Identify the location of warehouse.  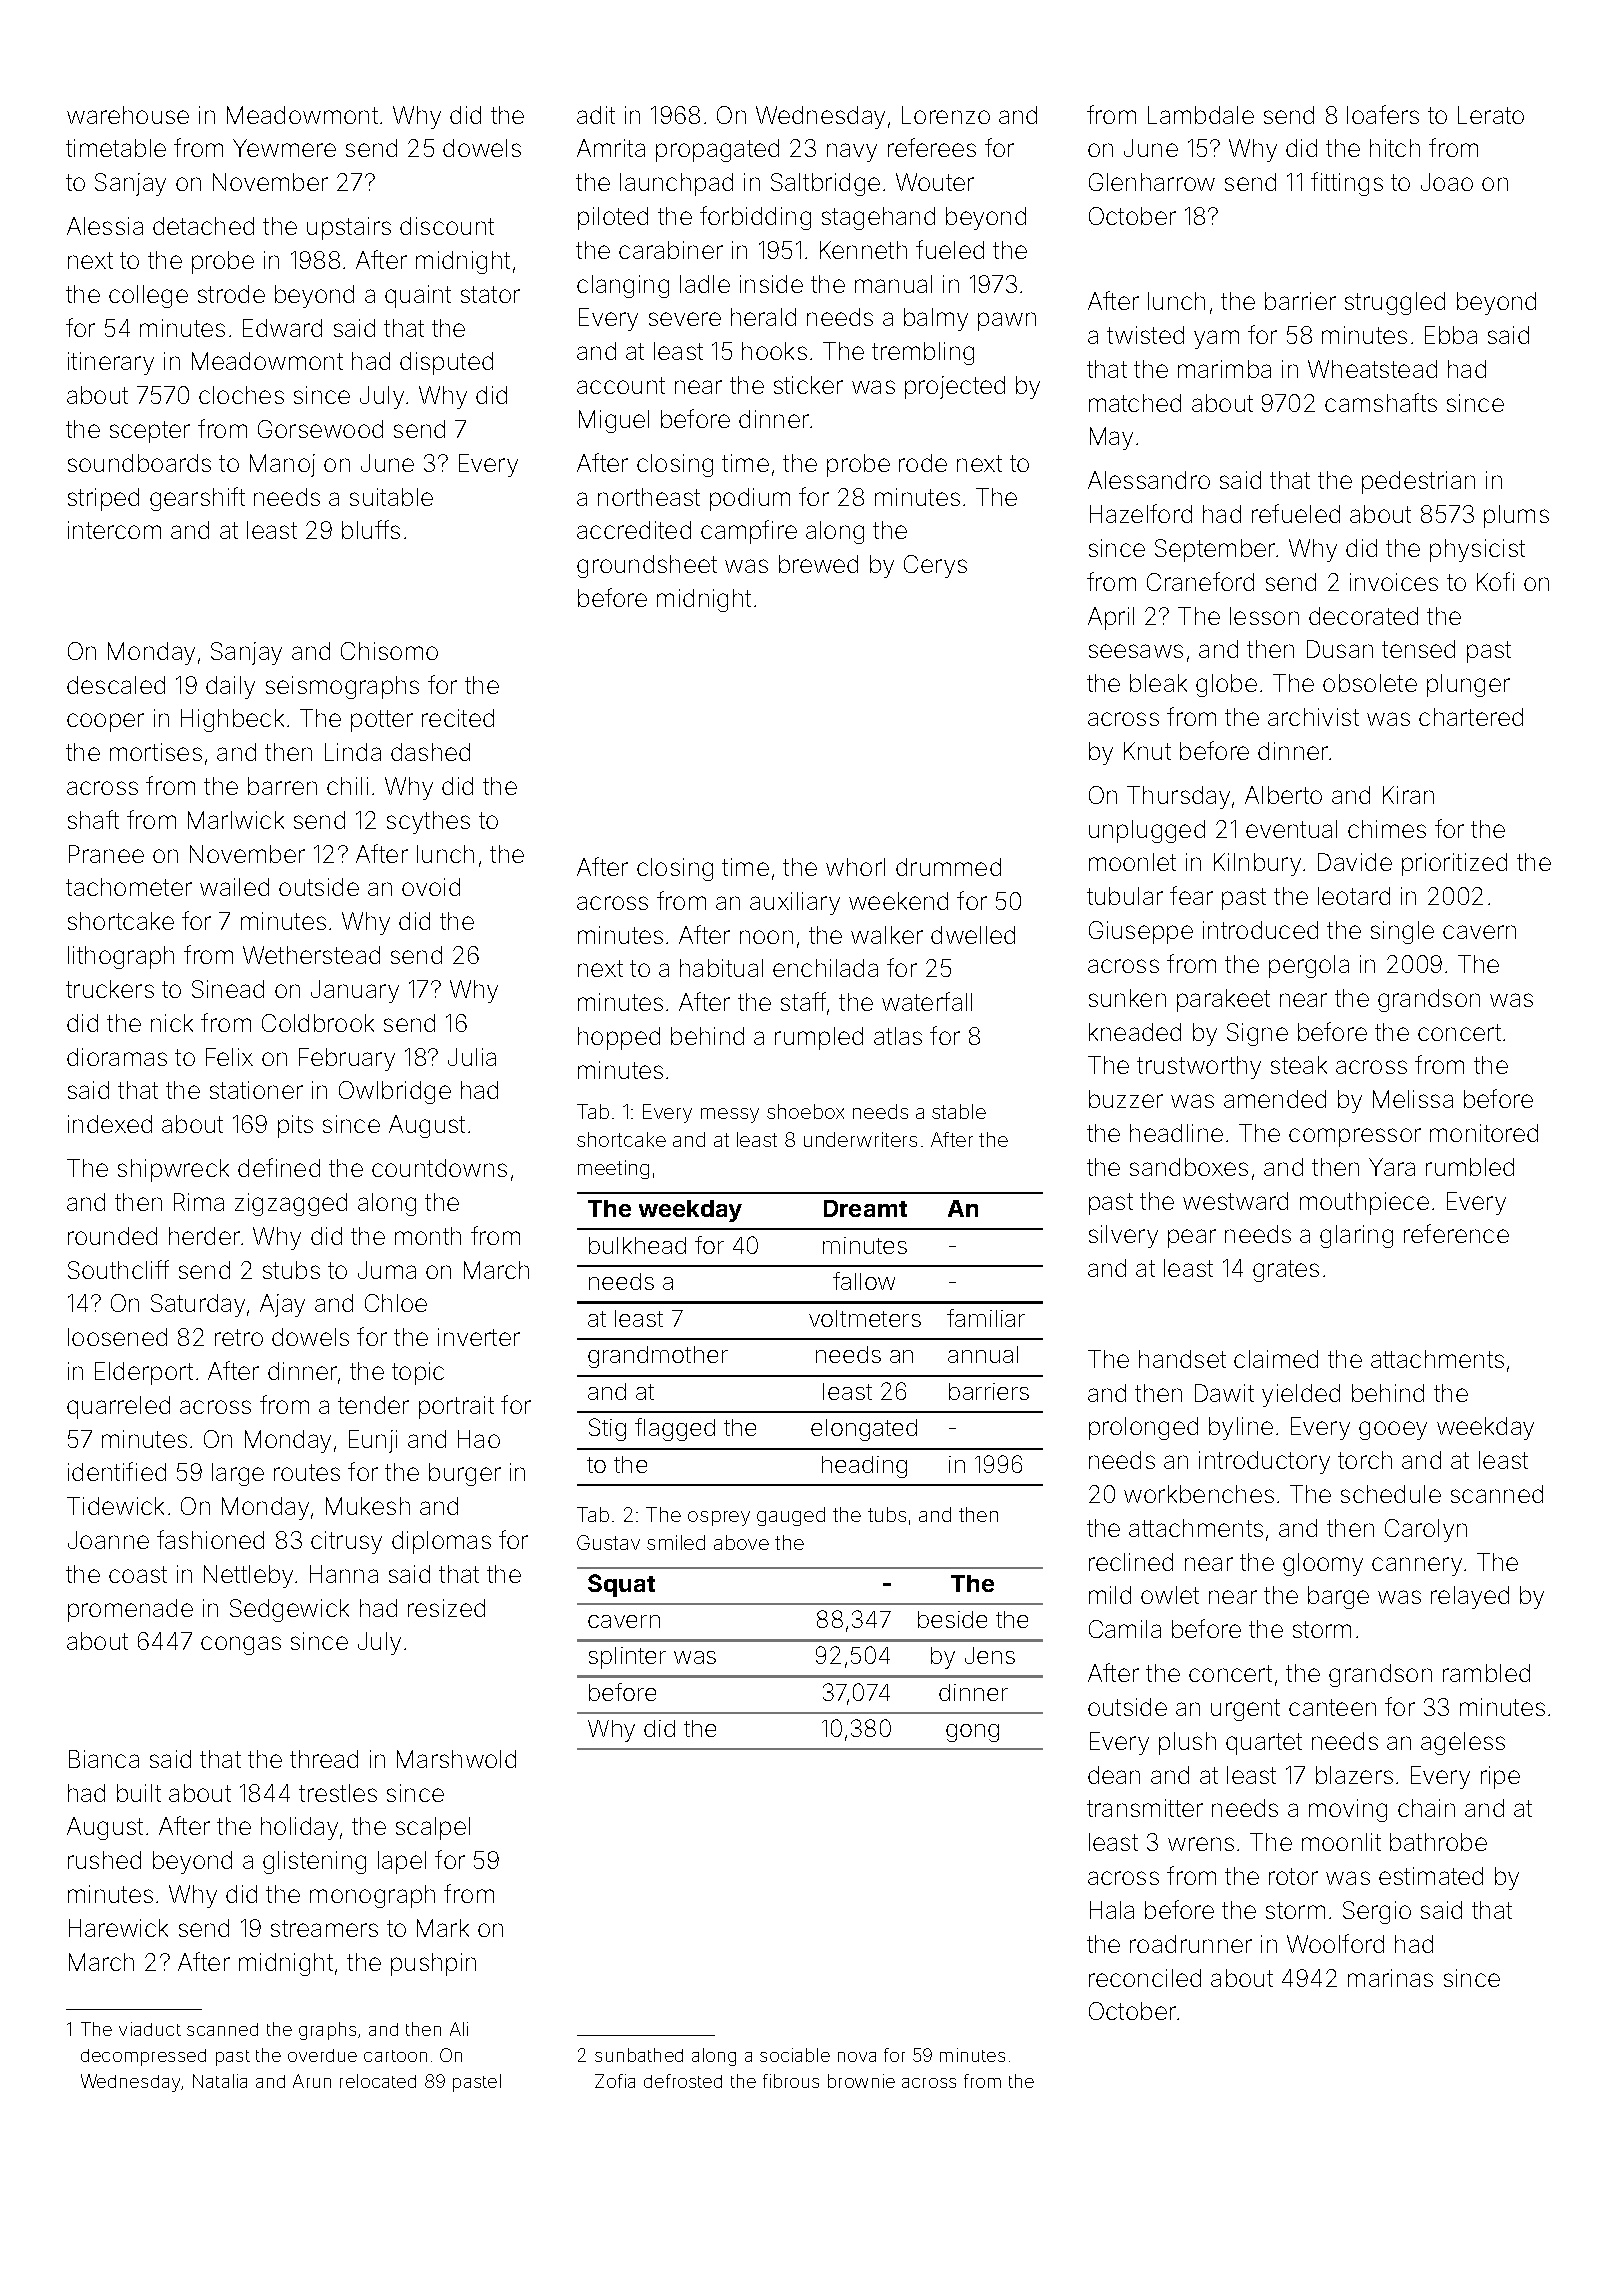
(128, 115).
